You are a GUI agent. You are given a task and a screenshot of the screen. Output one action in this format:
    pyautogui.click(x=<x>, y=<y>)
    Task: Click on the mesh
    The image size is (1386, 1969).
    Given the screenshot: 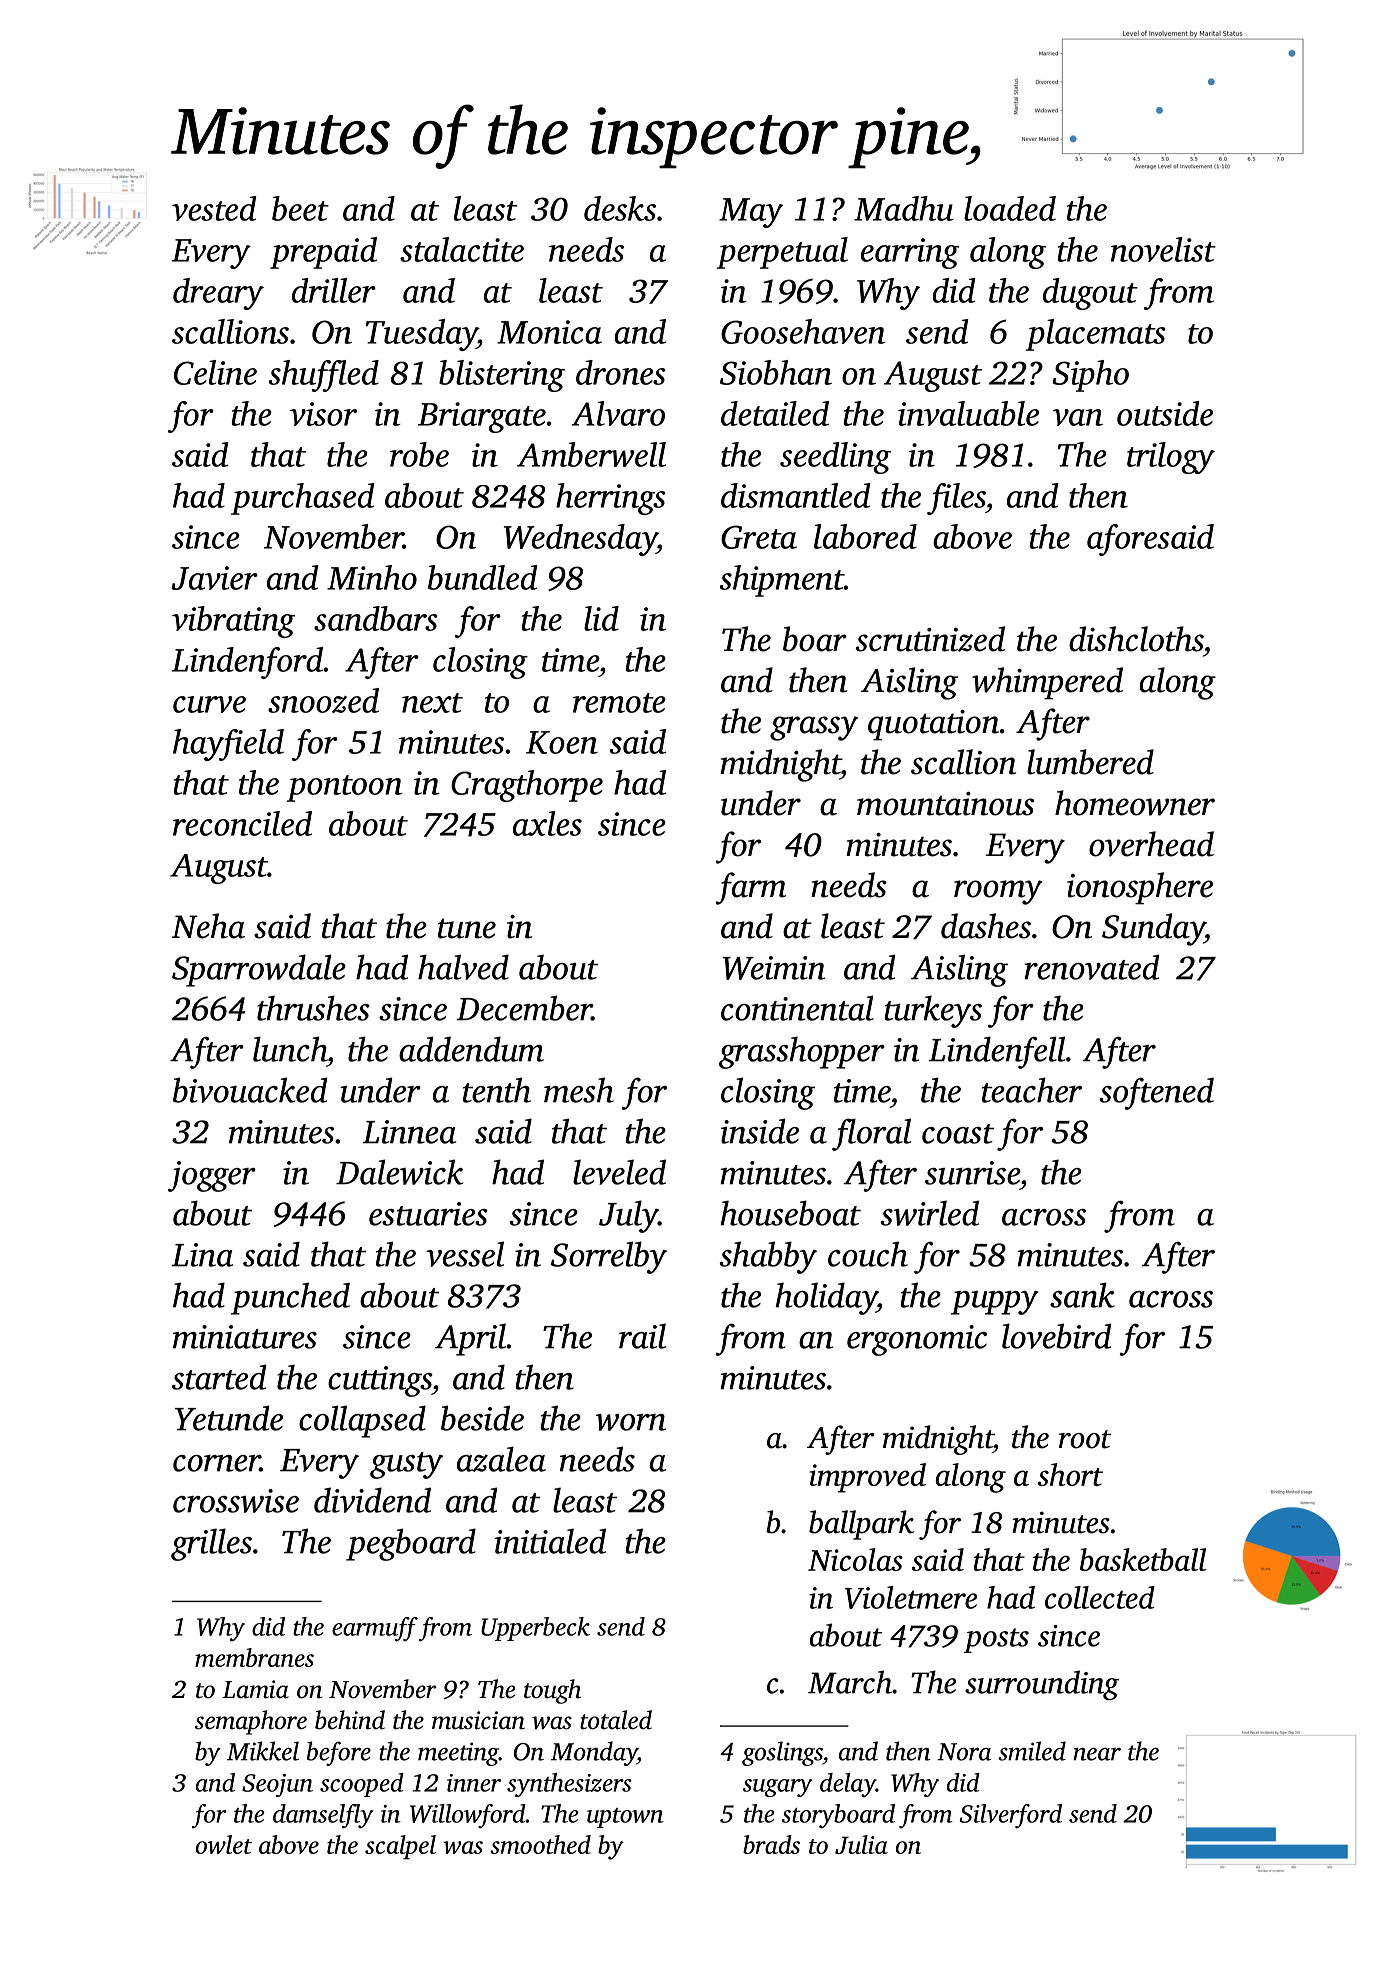 What is the action you would take?
    pyautogui.click(x=579, y=1090)
